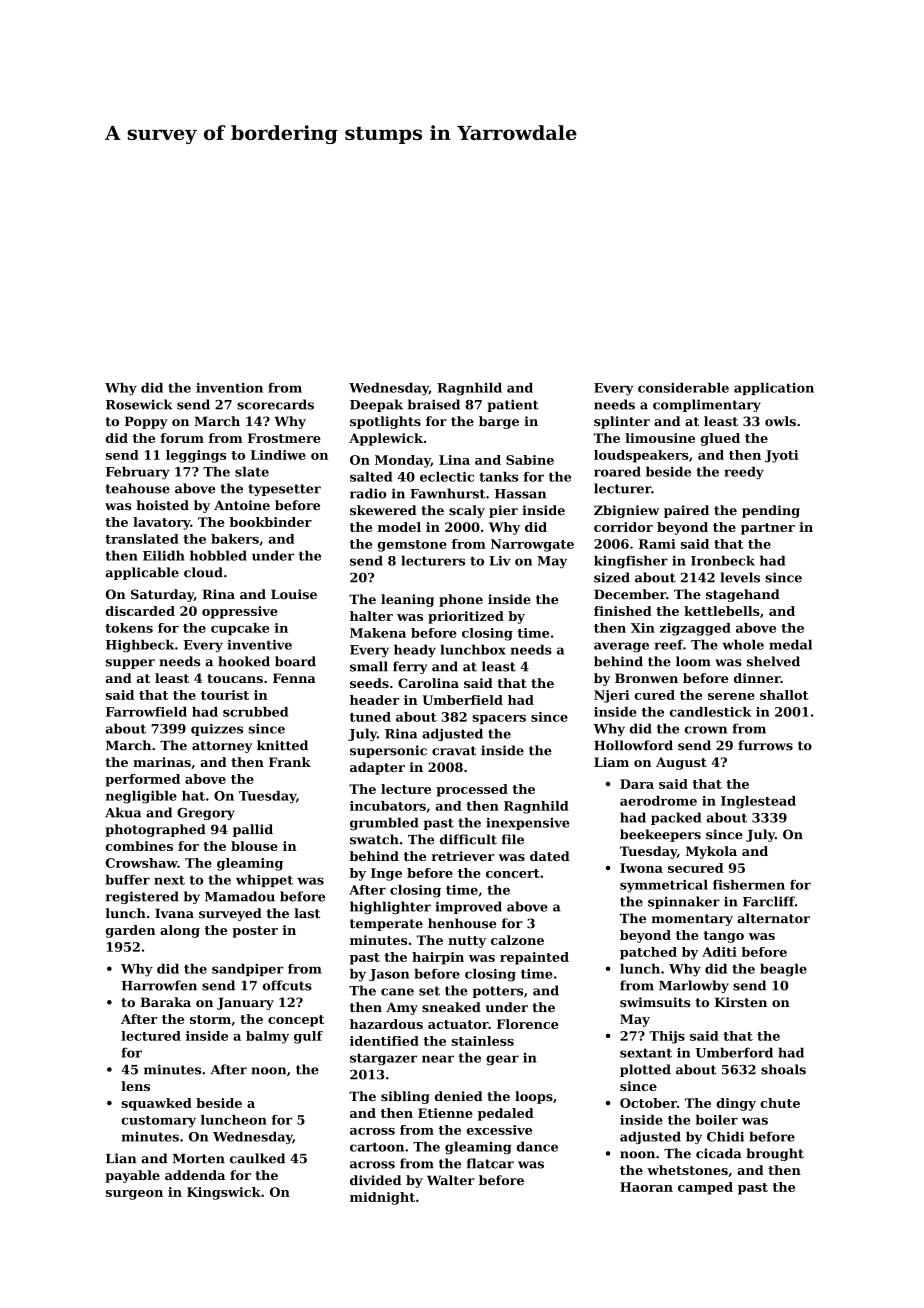 The width and height of the image is (924, 1308). What do you see at coordinates (229, 388) in the image?
I see `invention` at bounding box center [229, 388].
